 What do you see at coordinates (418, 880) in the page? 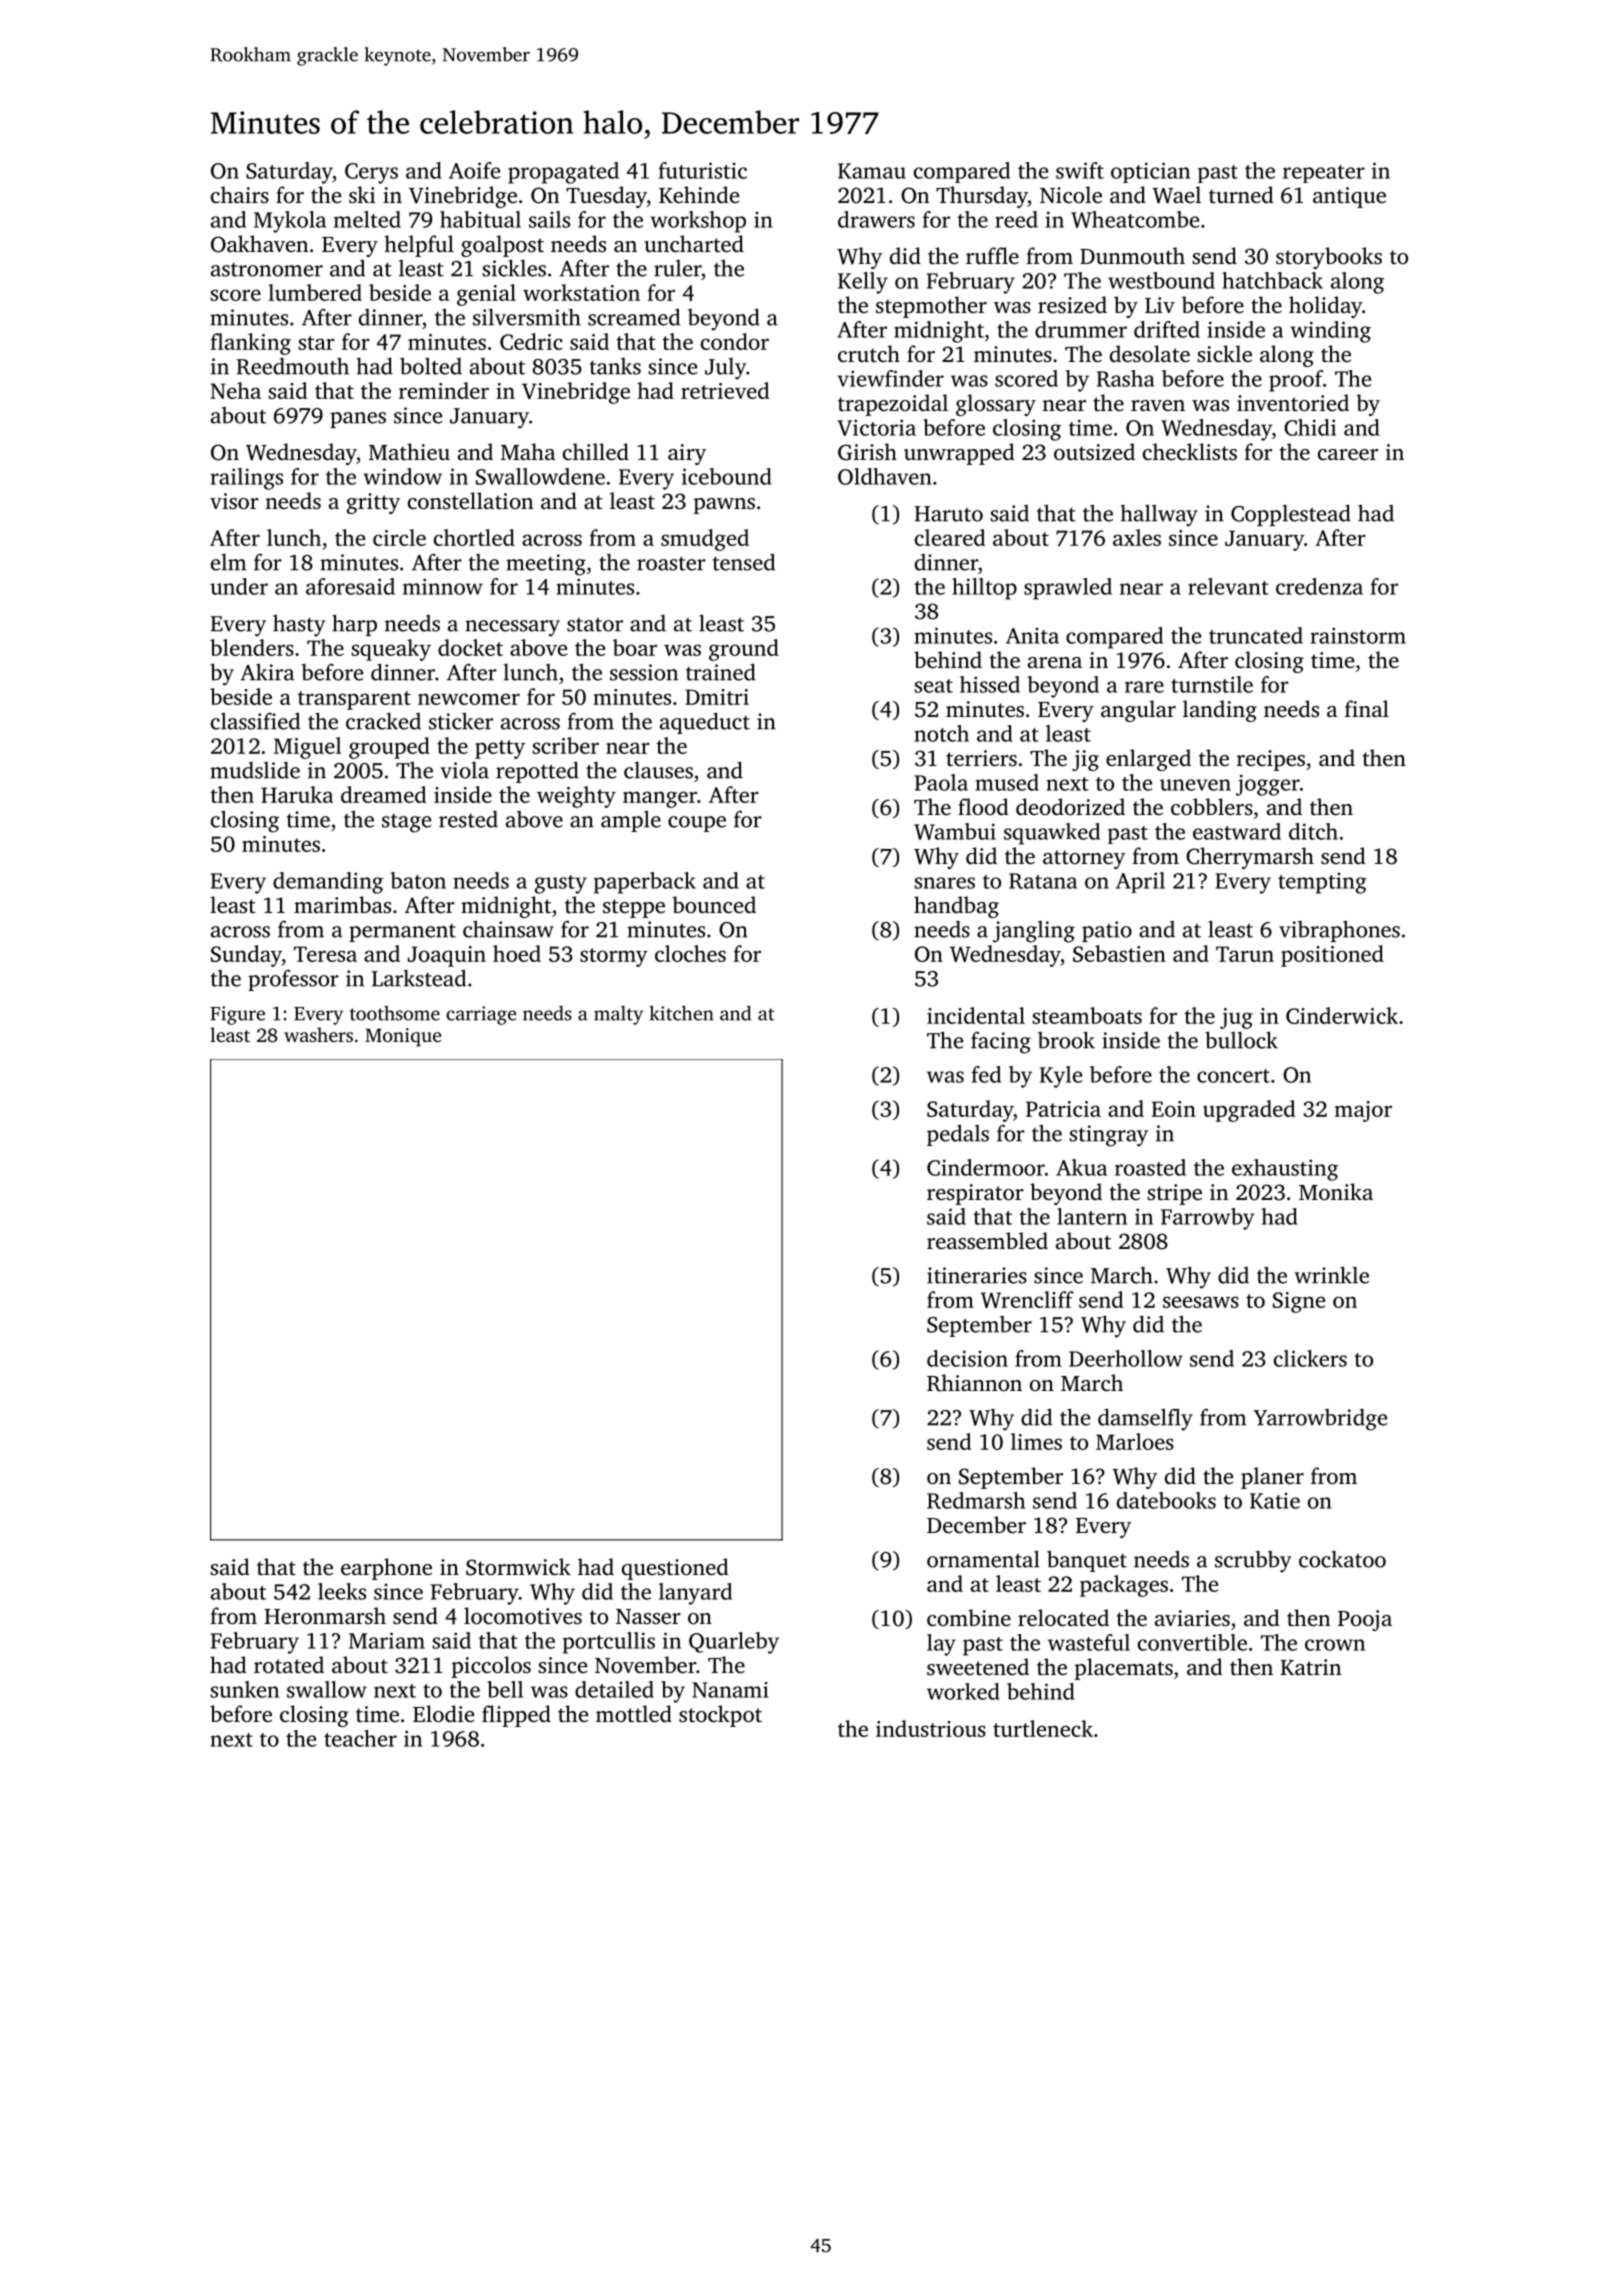
I see `baton` at bounding box center [418, 880].
